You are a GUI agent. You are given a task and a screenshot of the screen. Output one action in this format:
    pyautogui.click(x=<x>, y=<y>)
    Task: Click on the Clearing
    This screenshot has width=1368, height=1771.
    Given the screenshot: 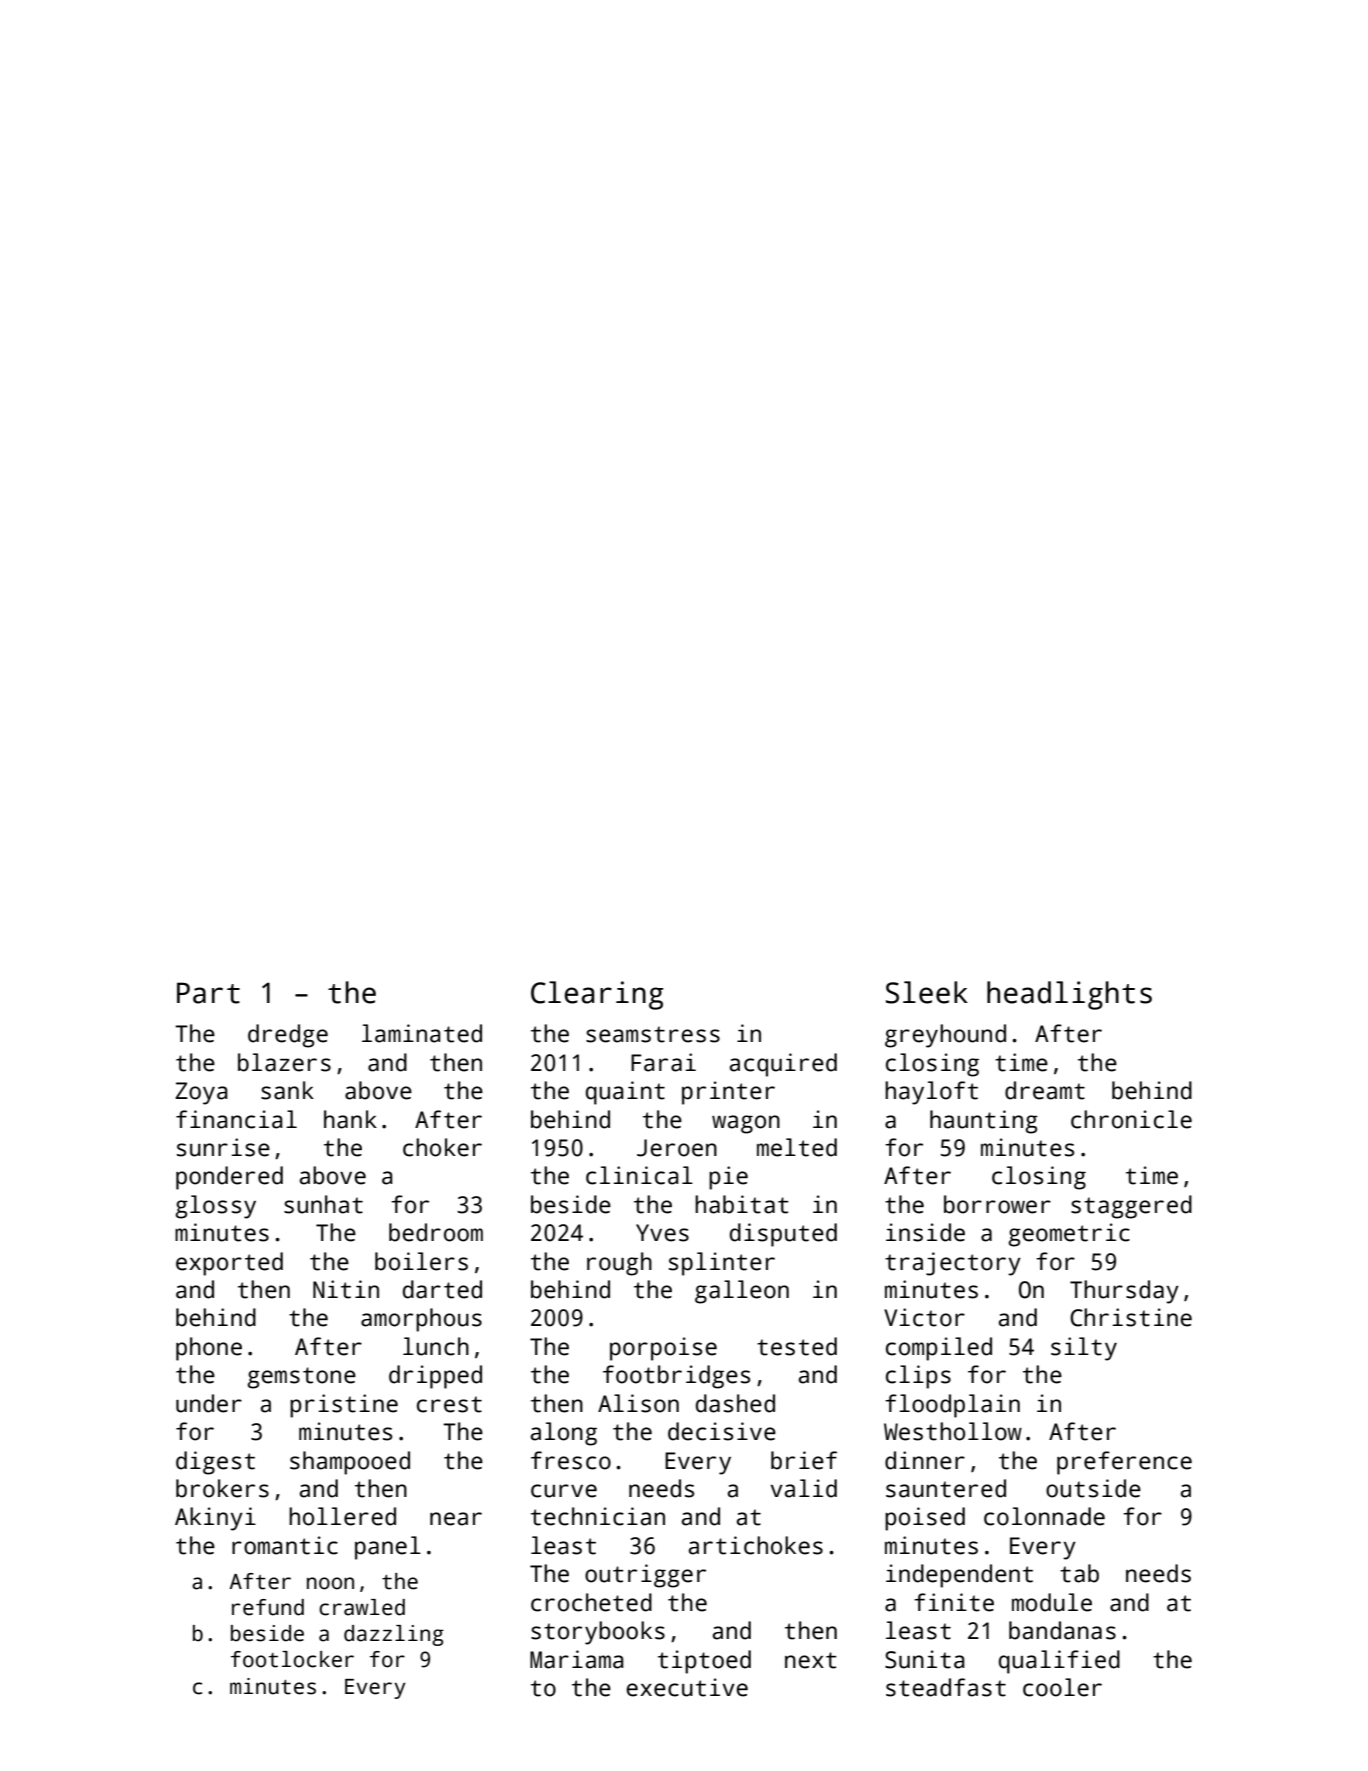 What is the action you would take?
    pyautogui.click(x=597, y=995)
